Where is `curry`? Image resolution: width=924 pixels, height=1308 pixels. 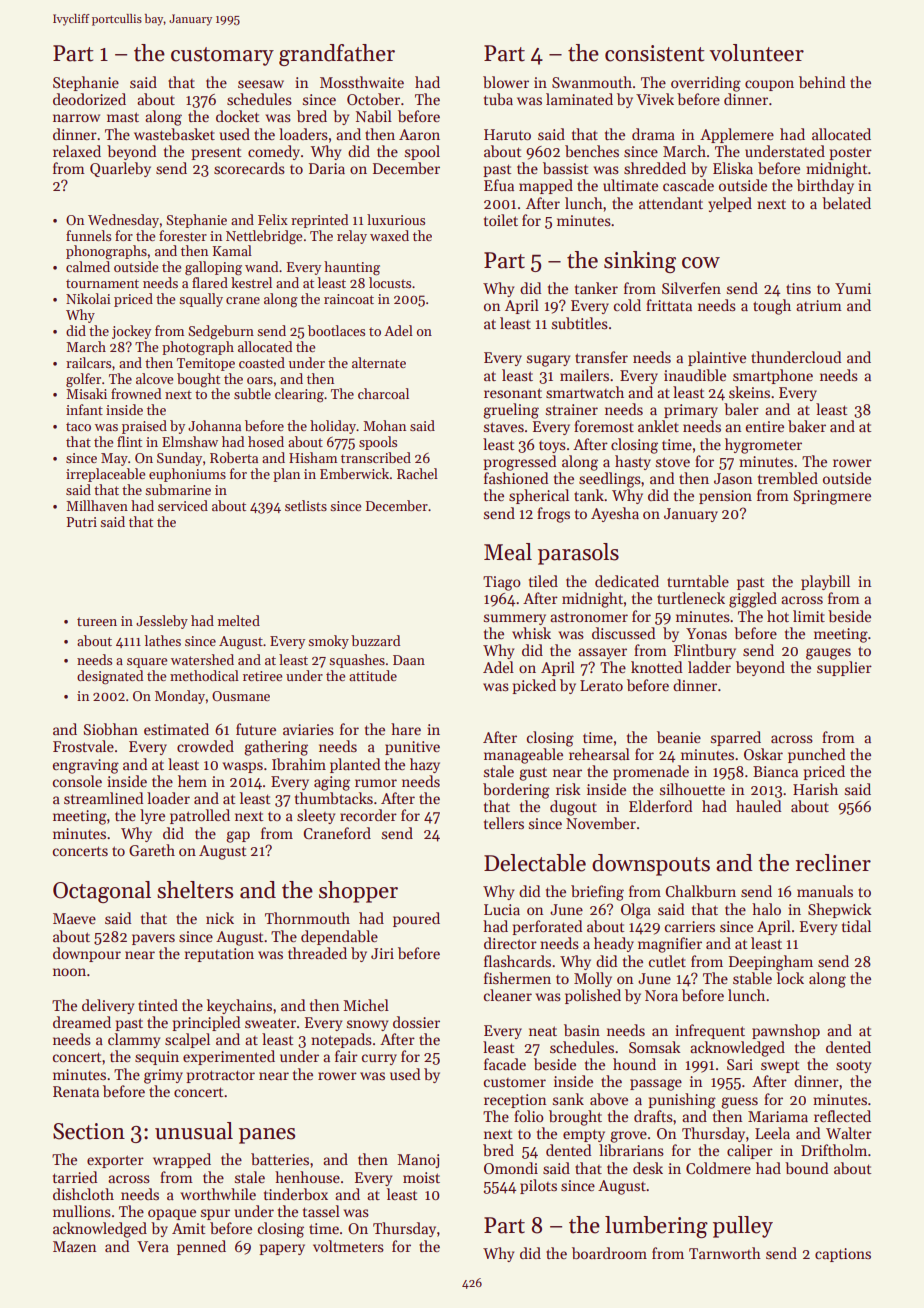 curry is located at coordinates (379, 1059).
